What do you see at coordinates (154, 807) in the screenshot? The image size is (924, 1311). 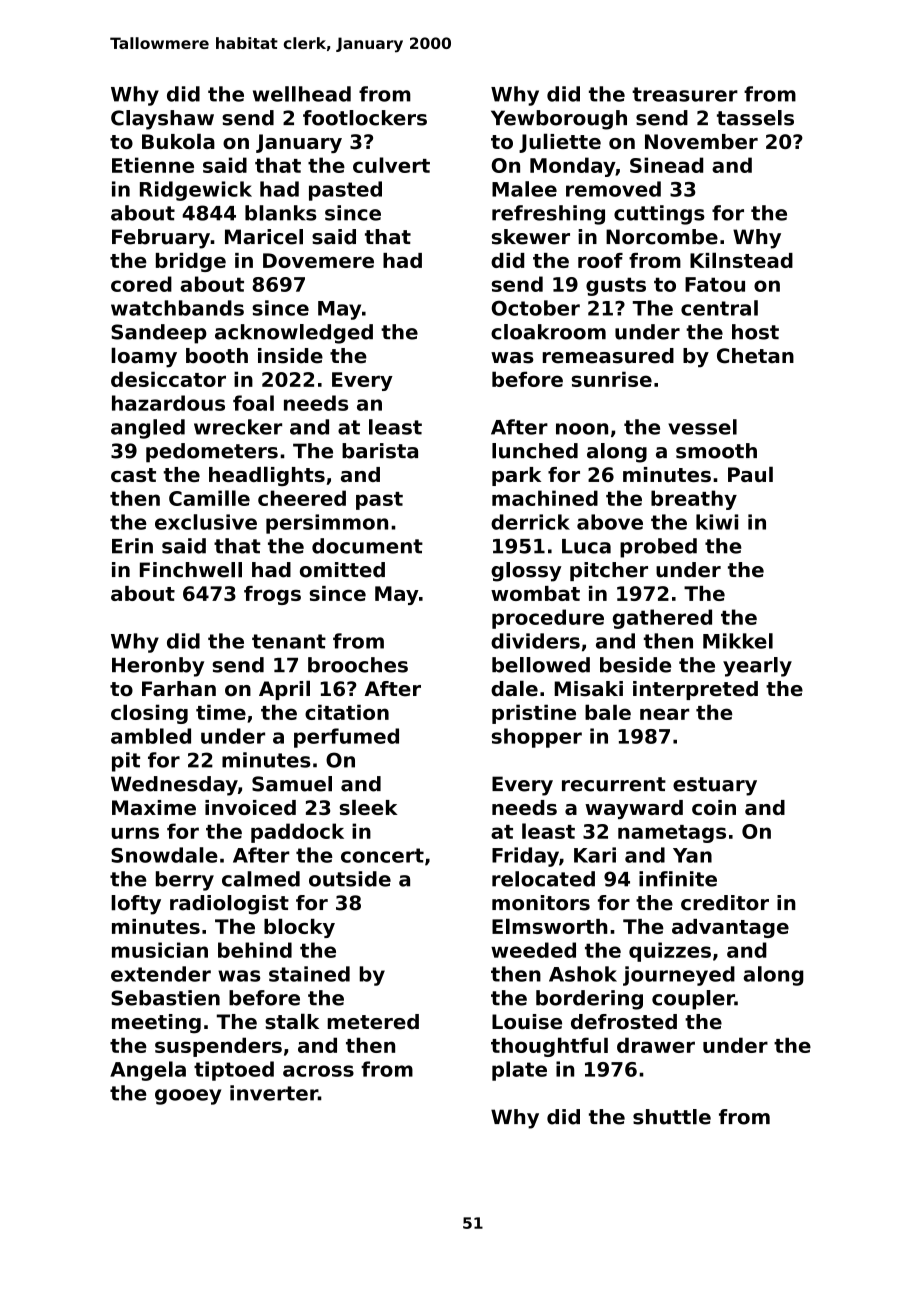 I see `Maxime` at bounding box center [154, 807].
